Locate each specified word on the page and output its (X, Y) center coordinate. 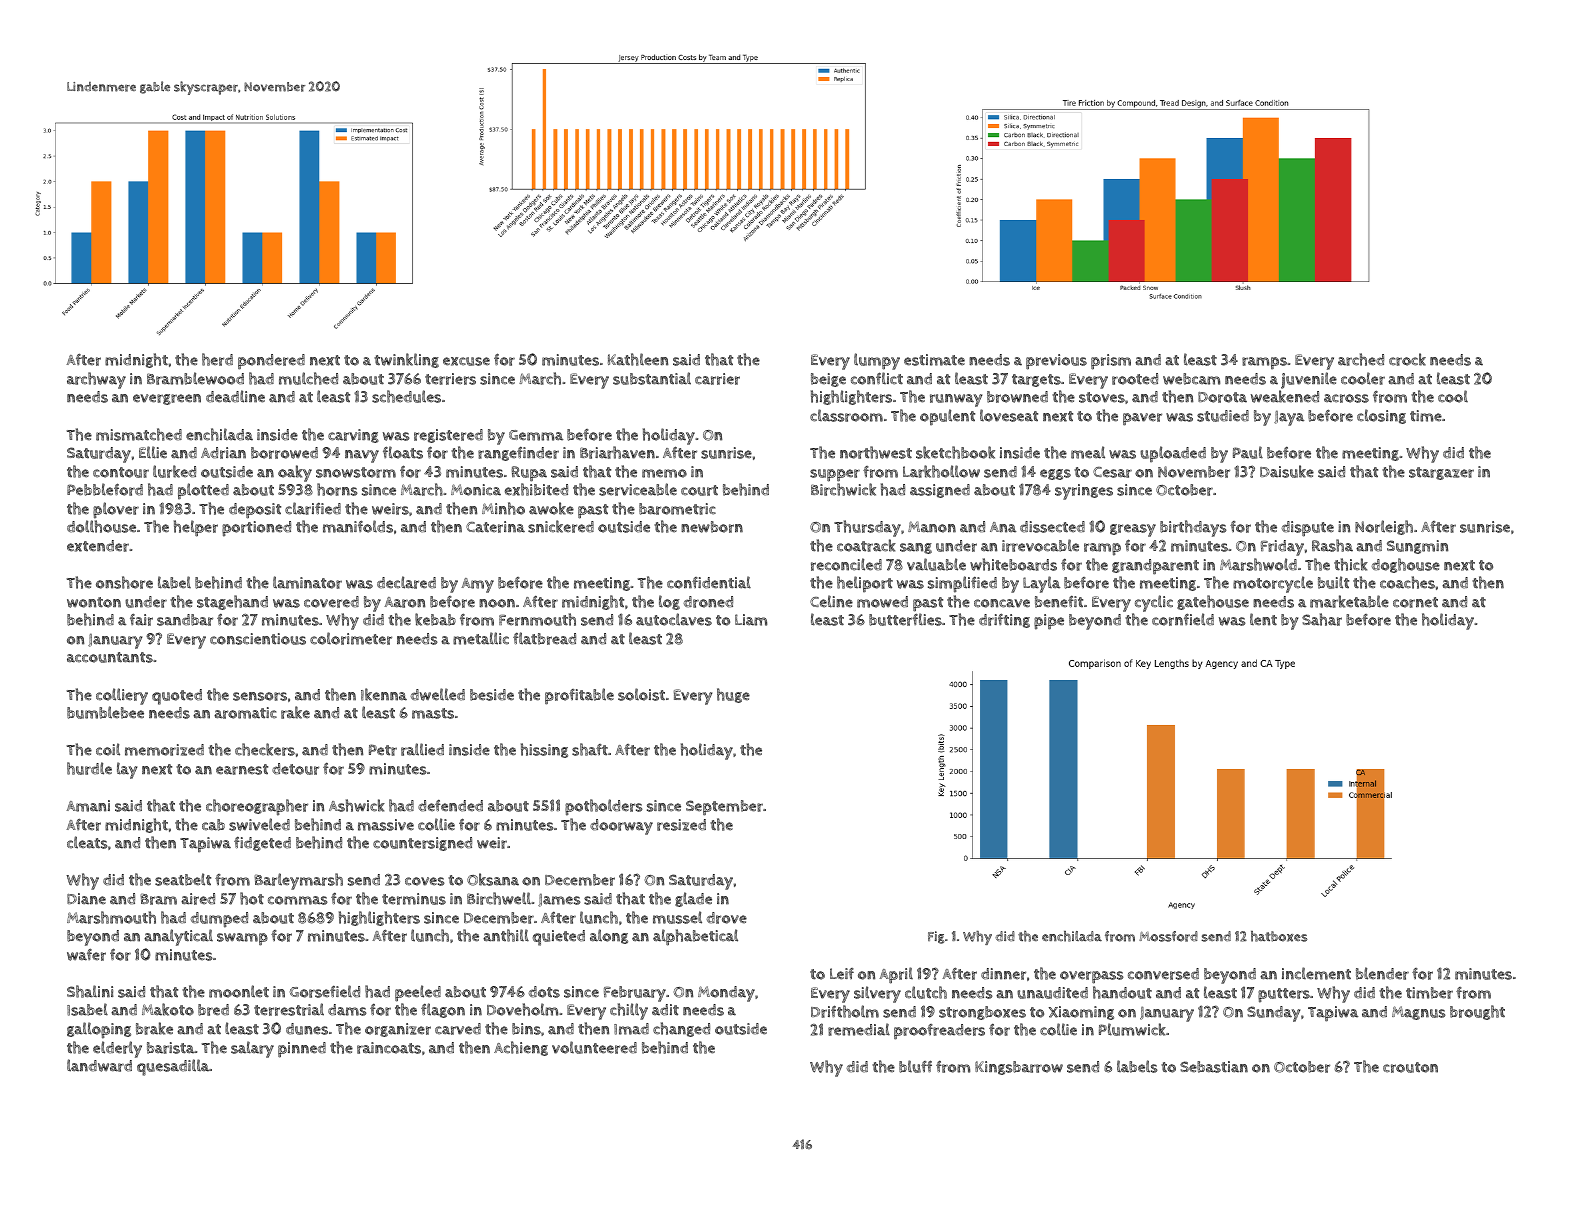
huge (733, 695)
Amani (88, 806)
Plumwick (1132, 1029)
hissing (544, 750)
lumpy (877, 361)
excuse (466, 361)
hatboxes (1279, 936)
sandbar (185, 620)
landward (99, 1065)
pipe (1049, 622)
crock (1407, 359)
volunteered (594, 1047)
